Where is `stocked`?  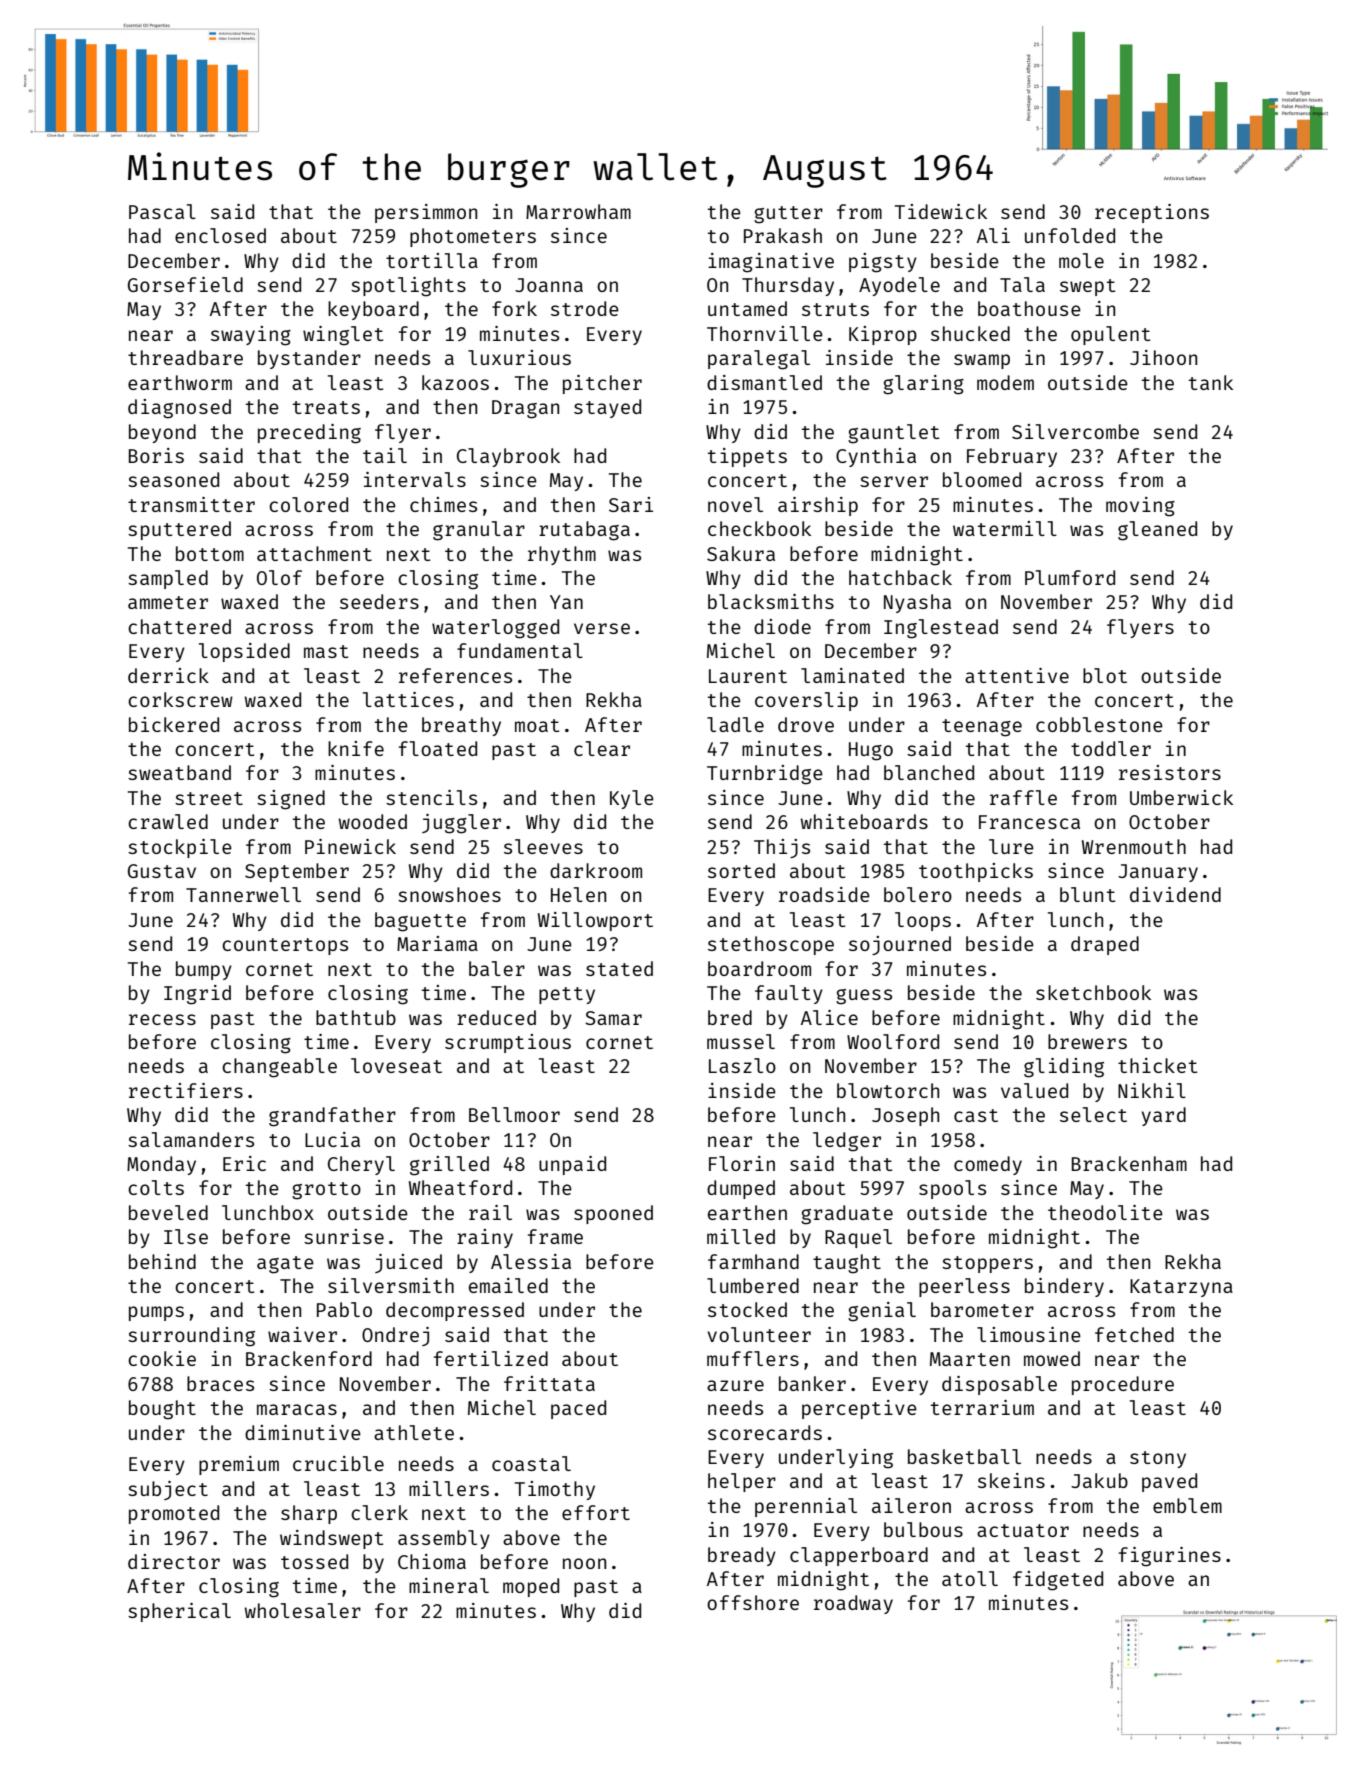
stocked is located at coordinates (747, 1309).
